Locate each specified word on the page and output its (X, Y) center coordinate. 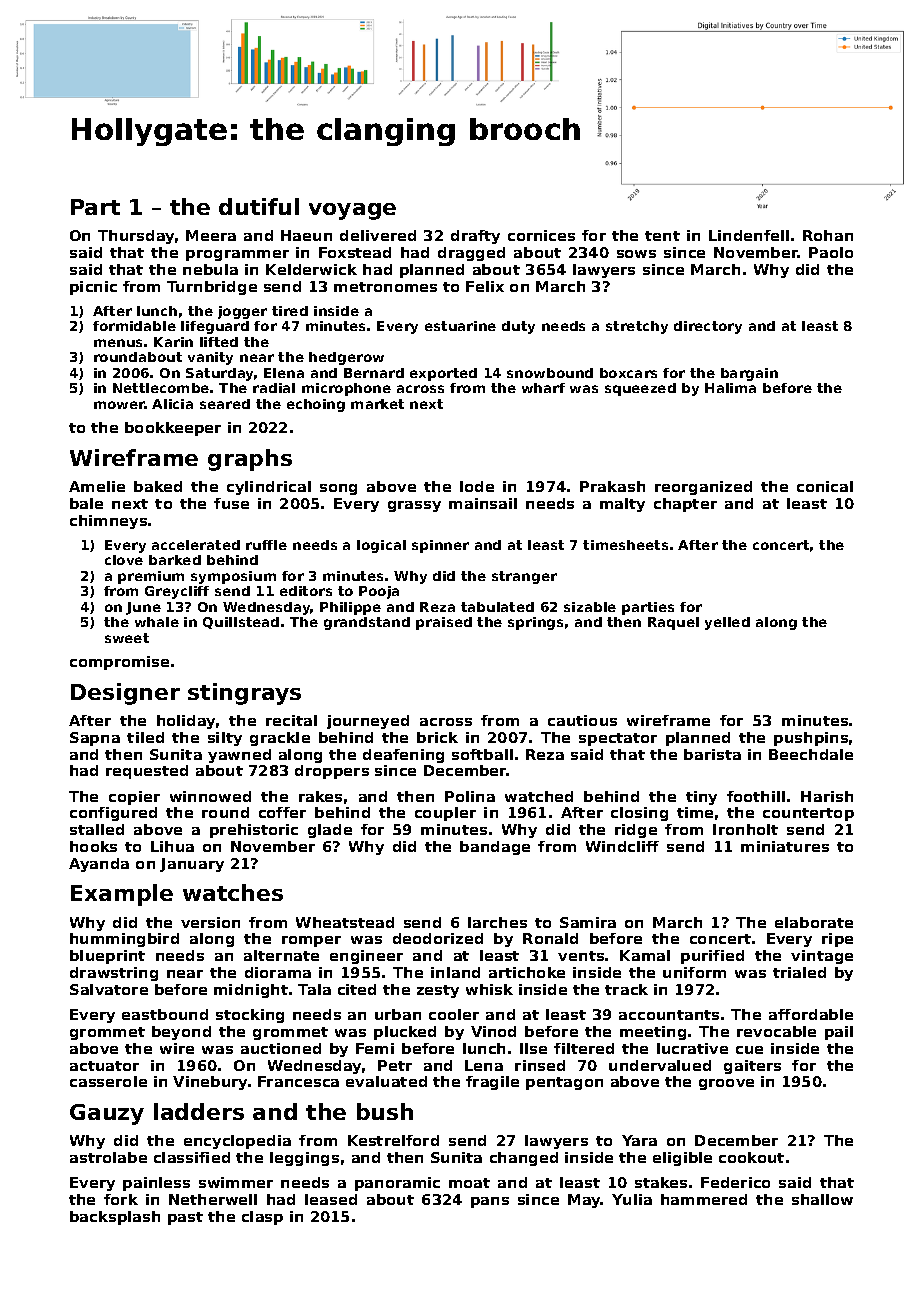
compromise (119, 663)
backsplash (115, 1218)
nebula (210, 269)
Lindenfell (749, 235)
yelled (727, 623)
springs (535, 623)
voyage (352, 211)
